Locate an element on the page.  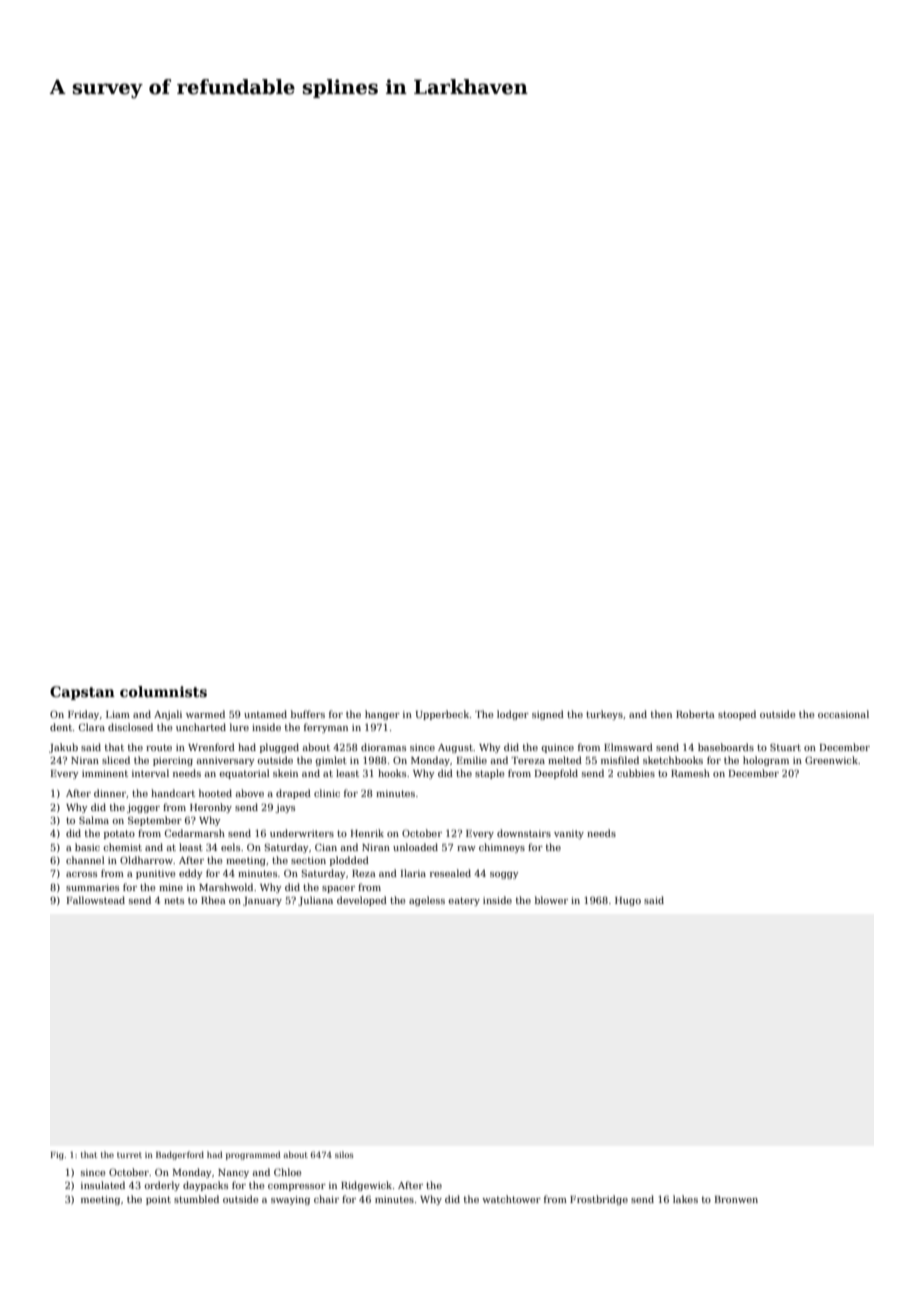
Roberta is located at coordinates (695, 714).
